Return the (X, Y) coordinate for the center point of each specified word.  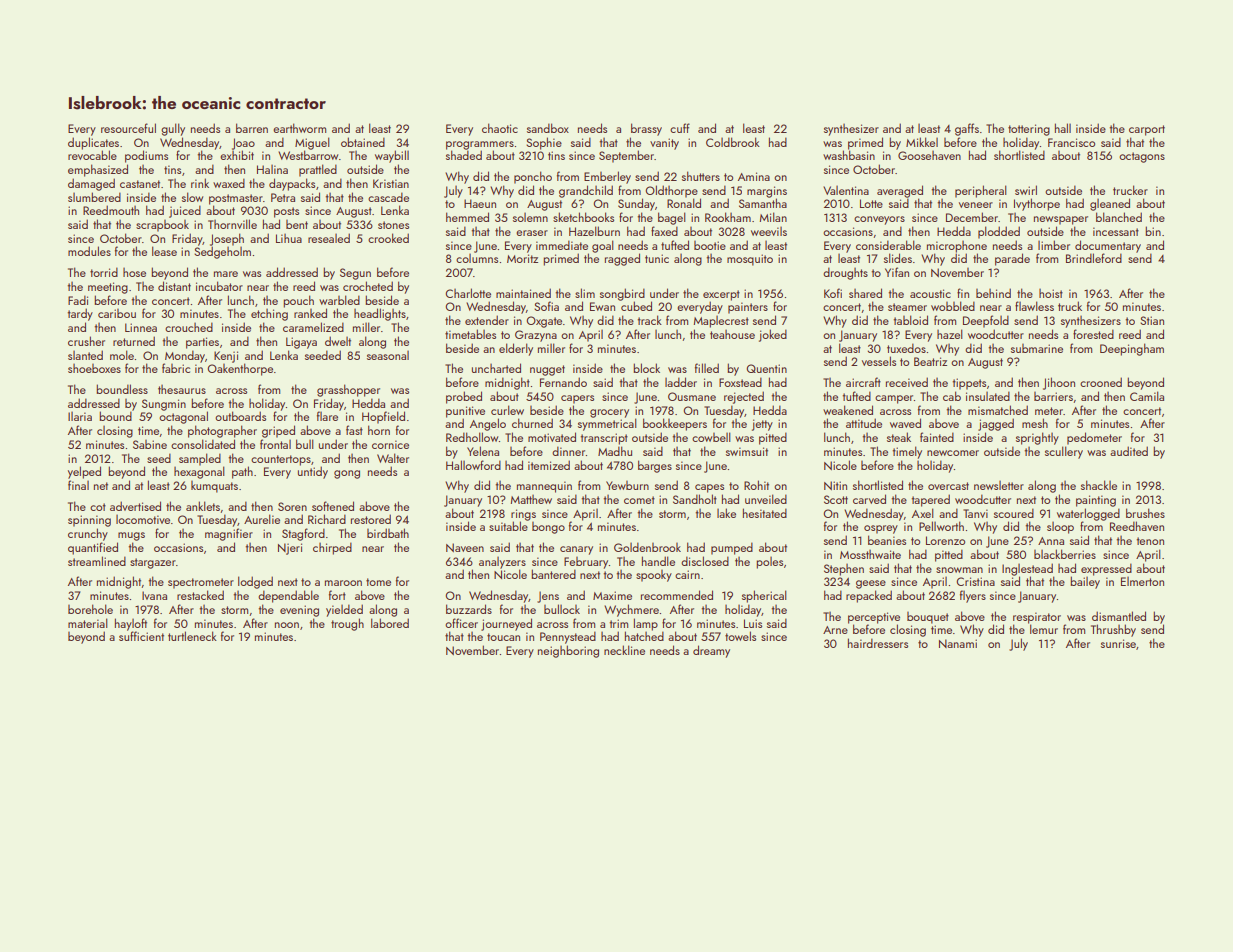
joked (773, 335)
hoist (1051, 293)
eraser (532, 233)
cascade (388, 197)
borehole (90, 609)
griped (278, 431)
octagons (1142, 157)
